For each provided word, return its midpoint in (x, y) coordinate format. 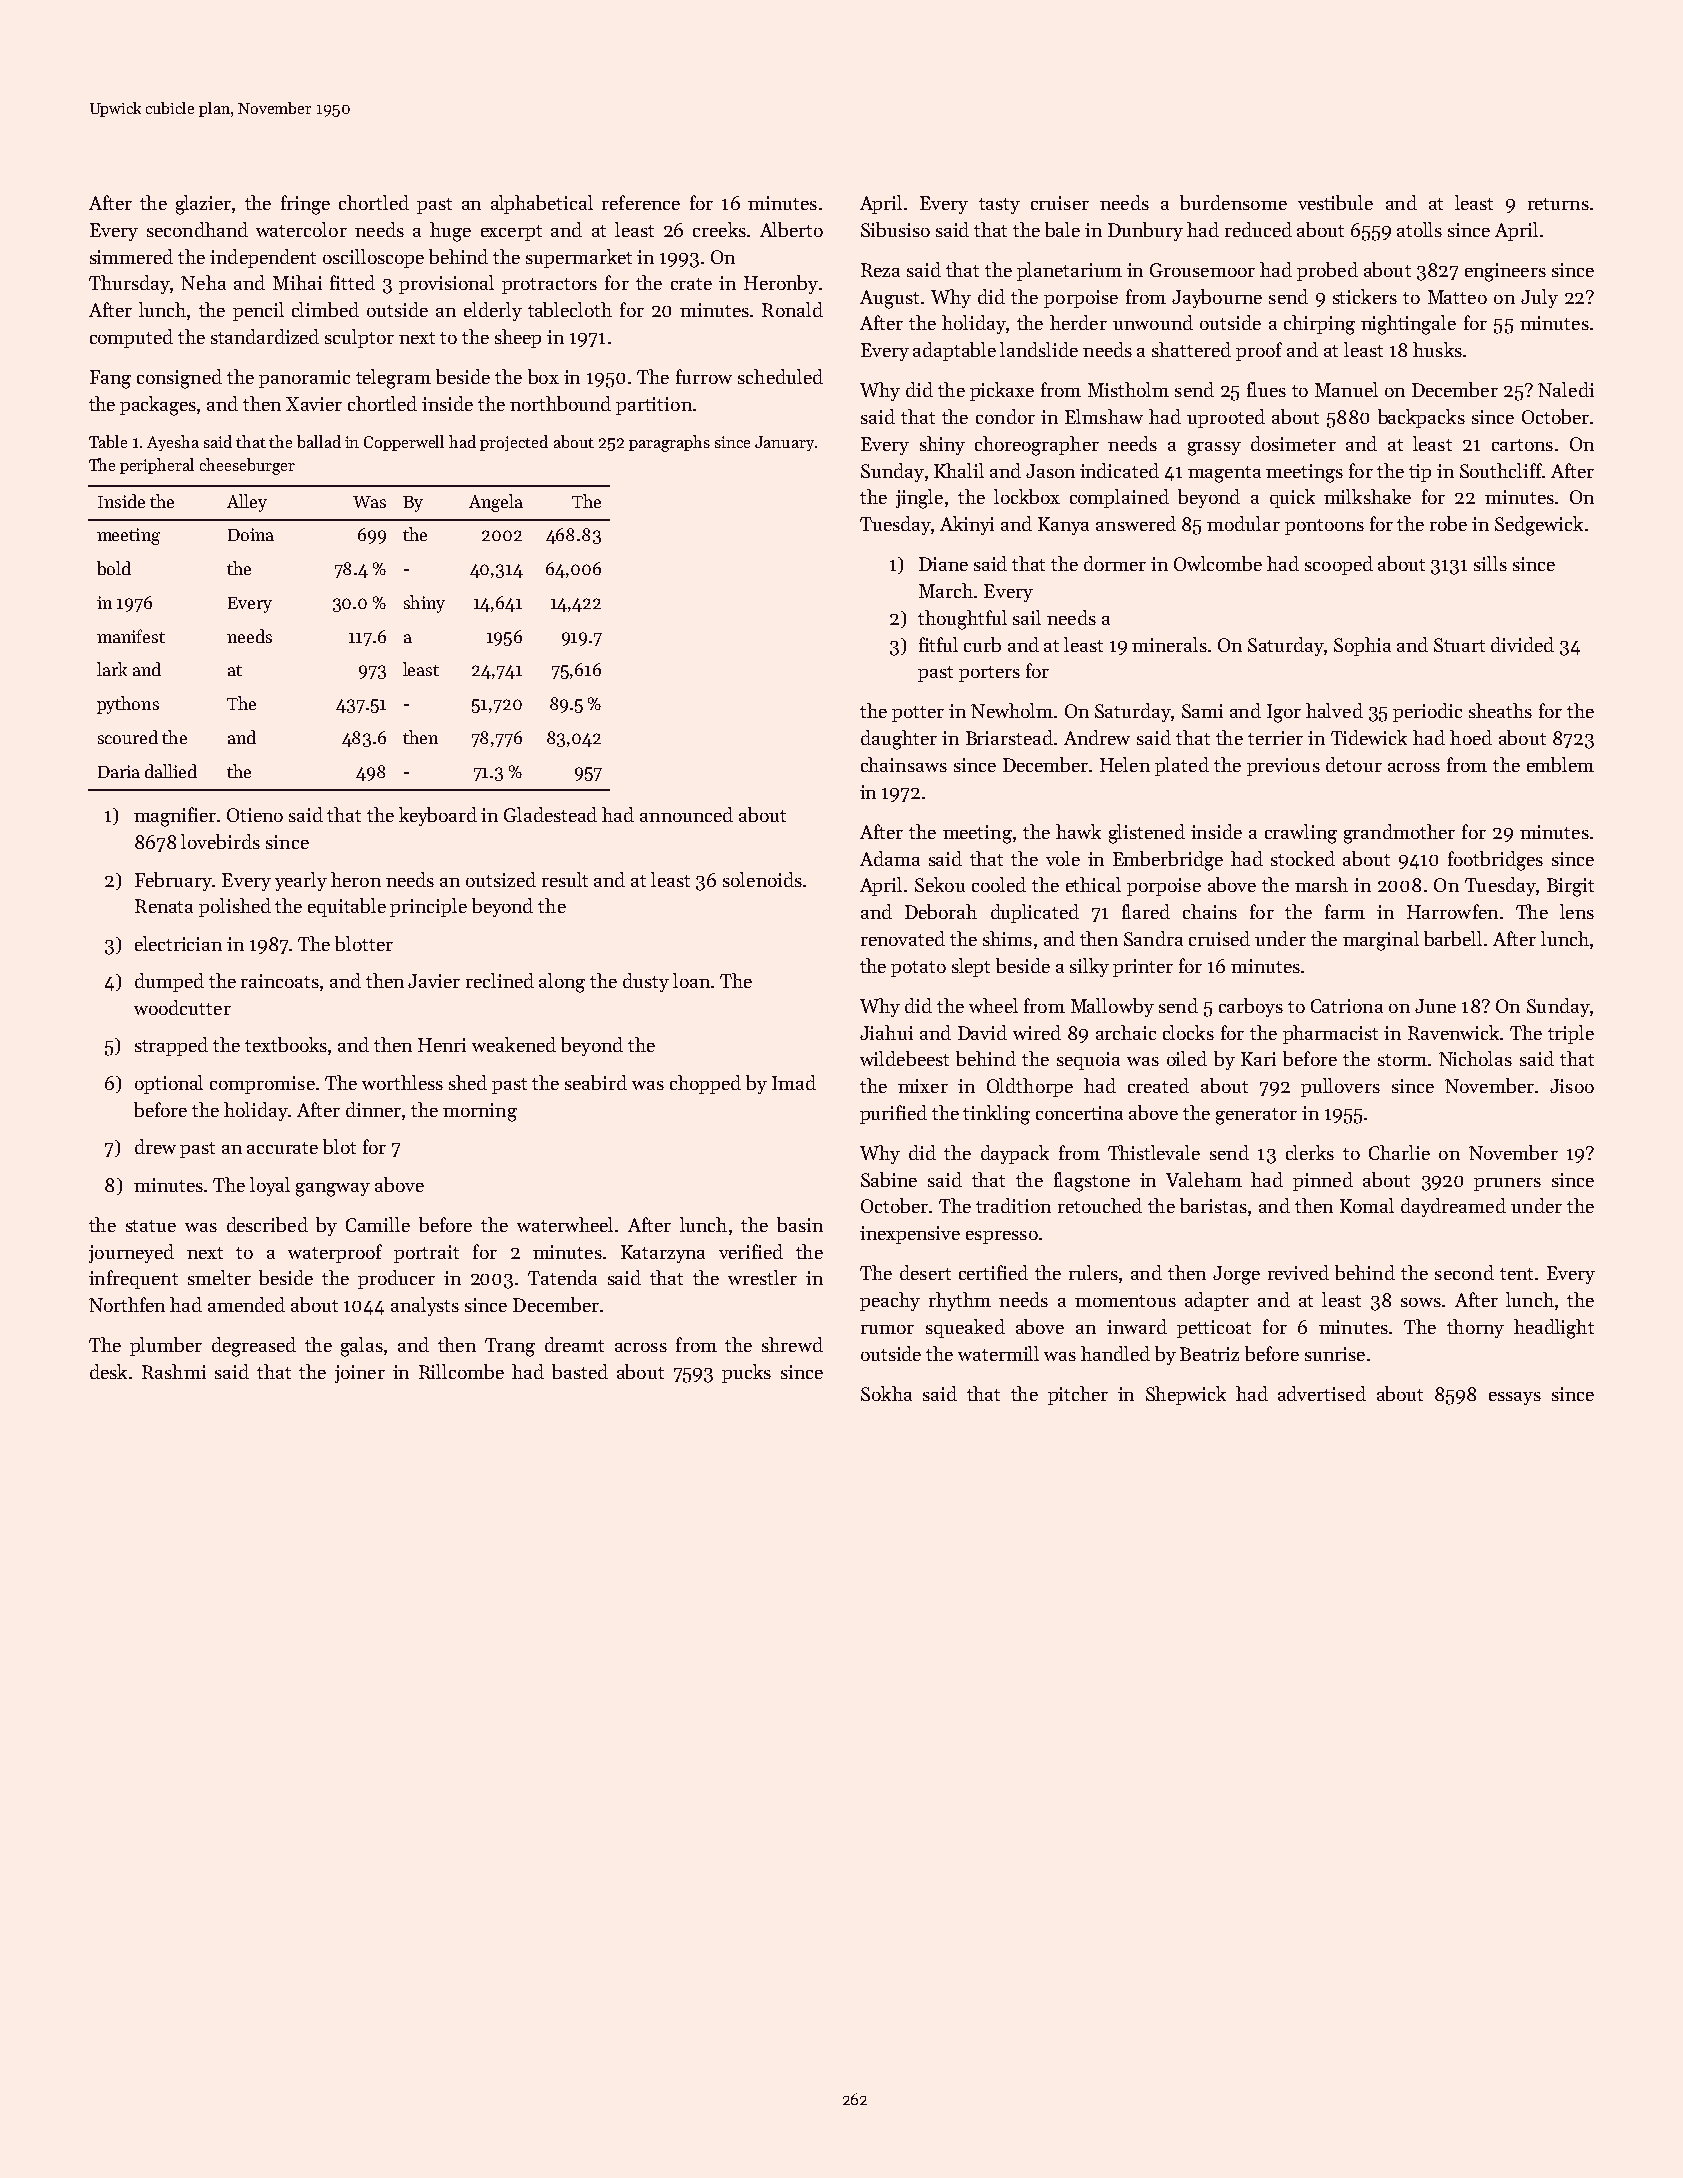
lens (1577, 911)
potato (918, 969)
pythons (128, 705)
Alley (247, 503)
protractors (549, 286)
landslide (1039, 349)
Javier (434, 981)
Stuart (1459, 645)
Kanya (1063, 526)
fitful (938, 644)
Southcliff (1501, 470)
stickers (1365, 296)
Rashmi (174, 1371)
